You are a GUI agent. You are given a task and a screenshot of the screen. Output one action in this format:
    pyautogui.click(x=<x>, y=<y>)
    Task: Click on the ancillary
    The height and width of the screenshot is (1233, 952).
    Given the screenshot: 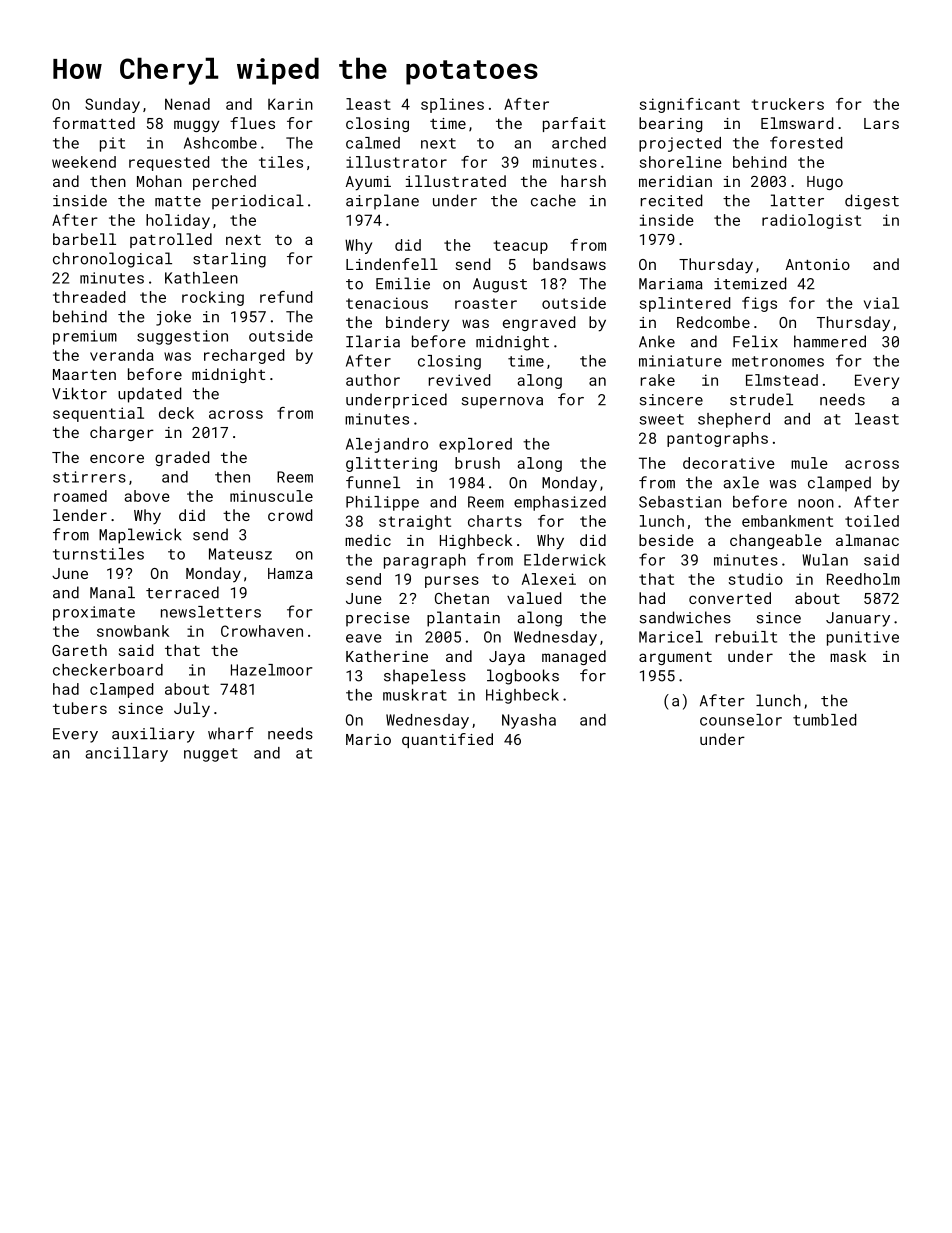 What is the action you would take?
    pyautogui.click(x=127, y=754)
